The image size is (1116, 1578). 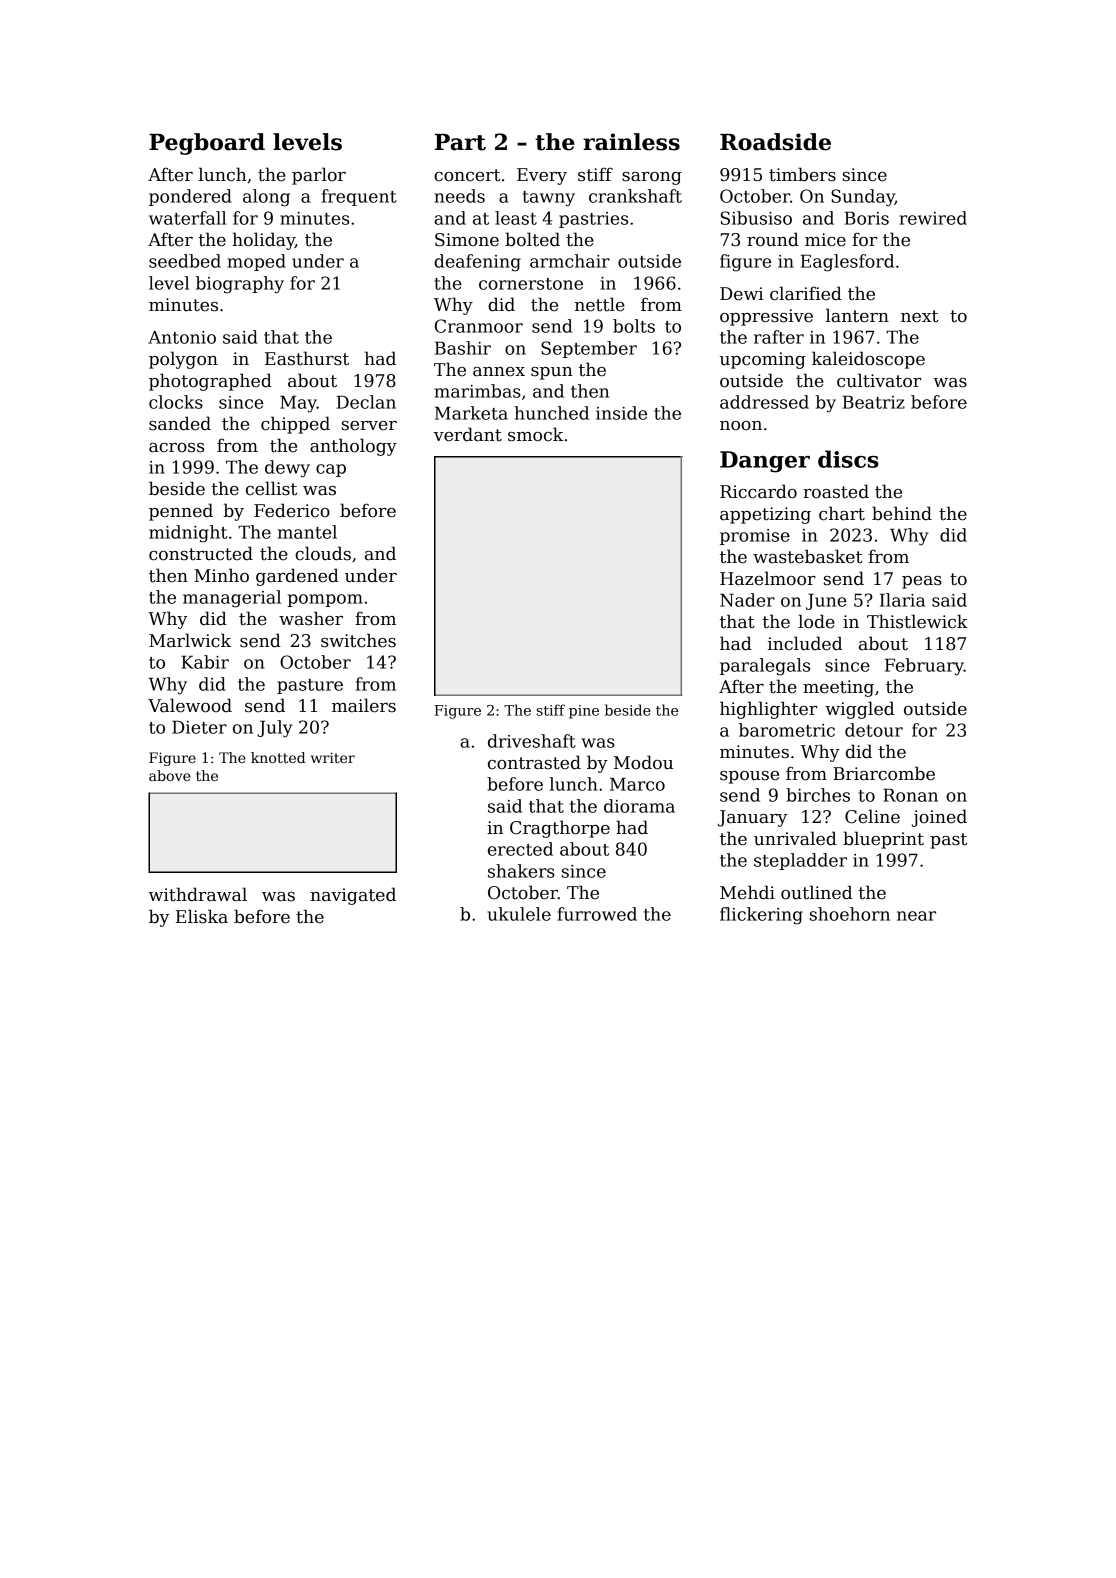 I want to click on Marco, so click(x=637, y=784).
